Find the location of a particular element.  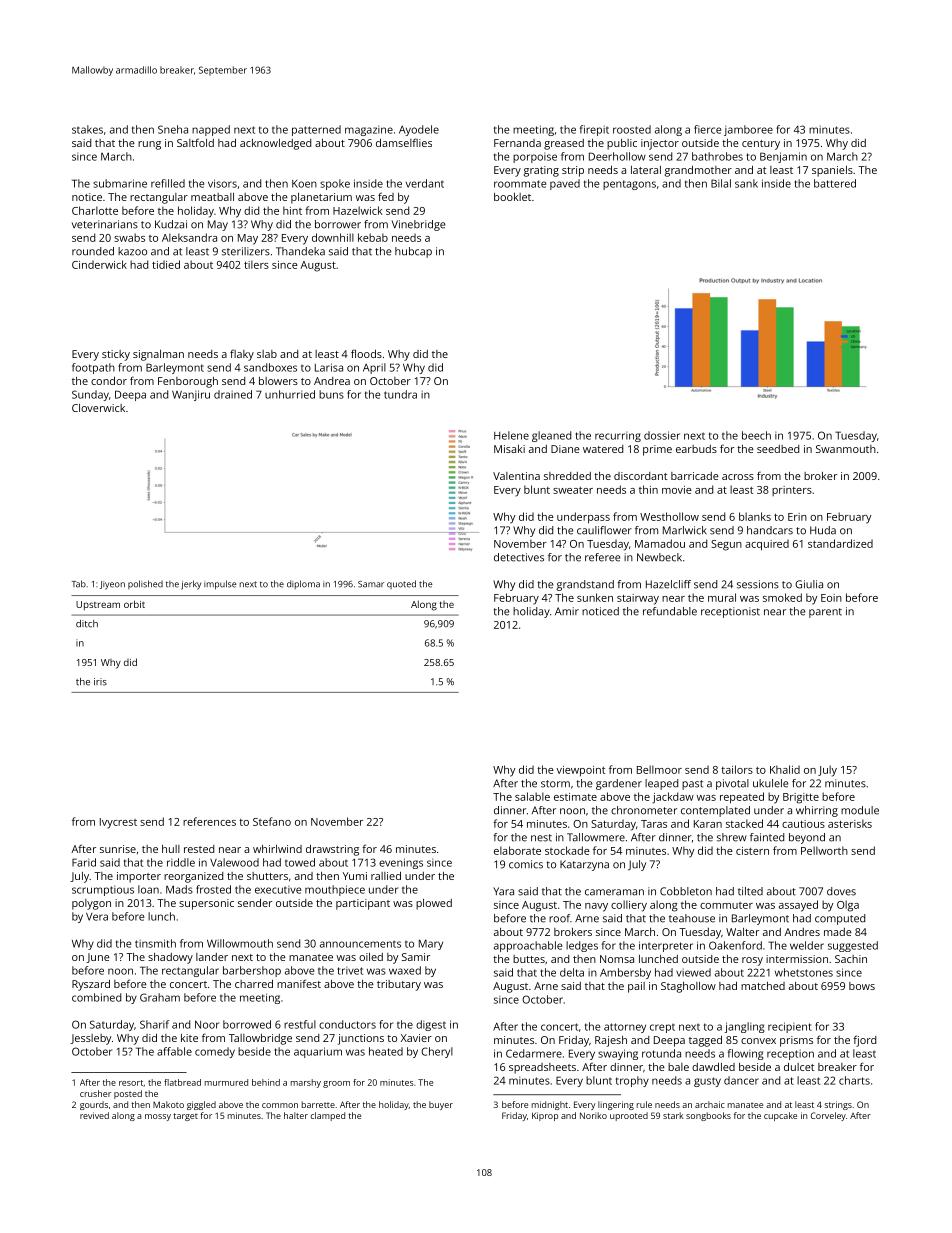

Fernanda is located at coordinates (517, 143).
